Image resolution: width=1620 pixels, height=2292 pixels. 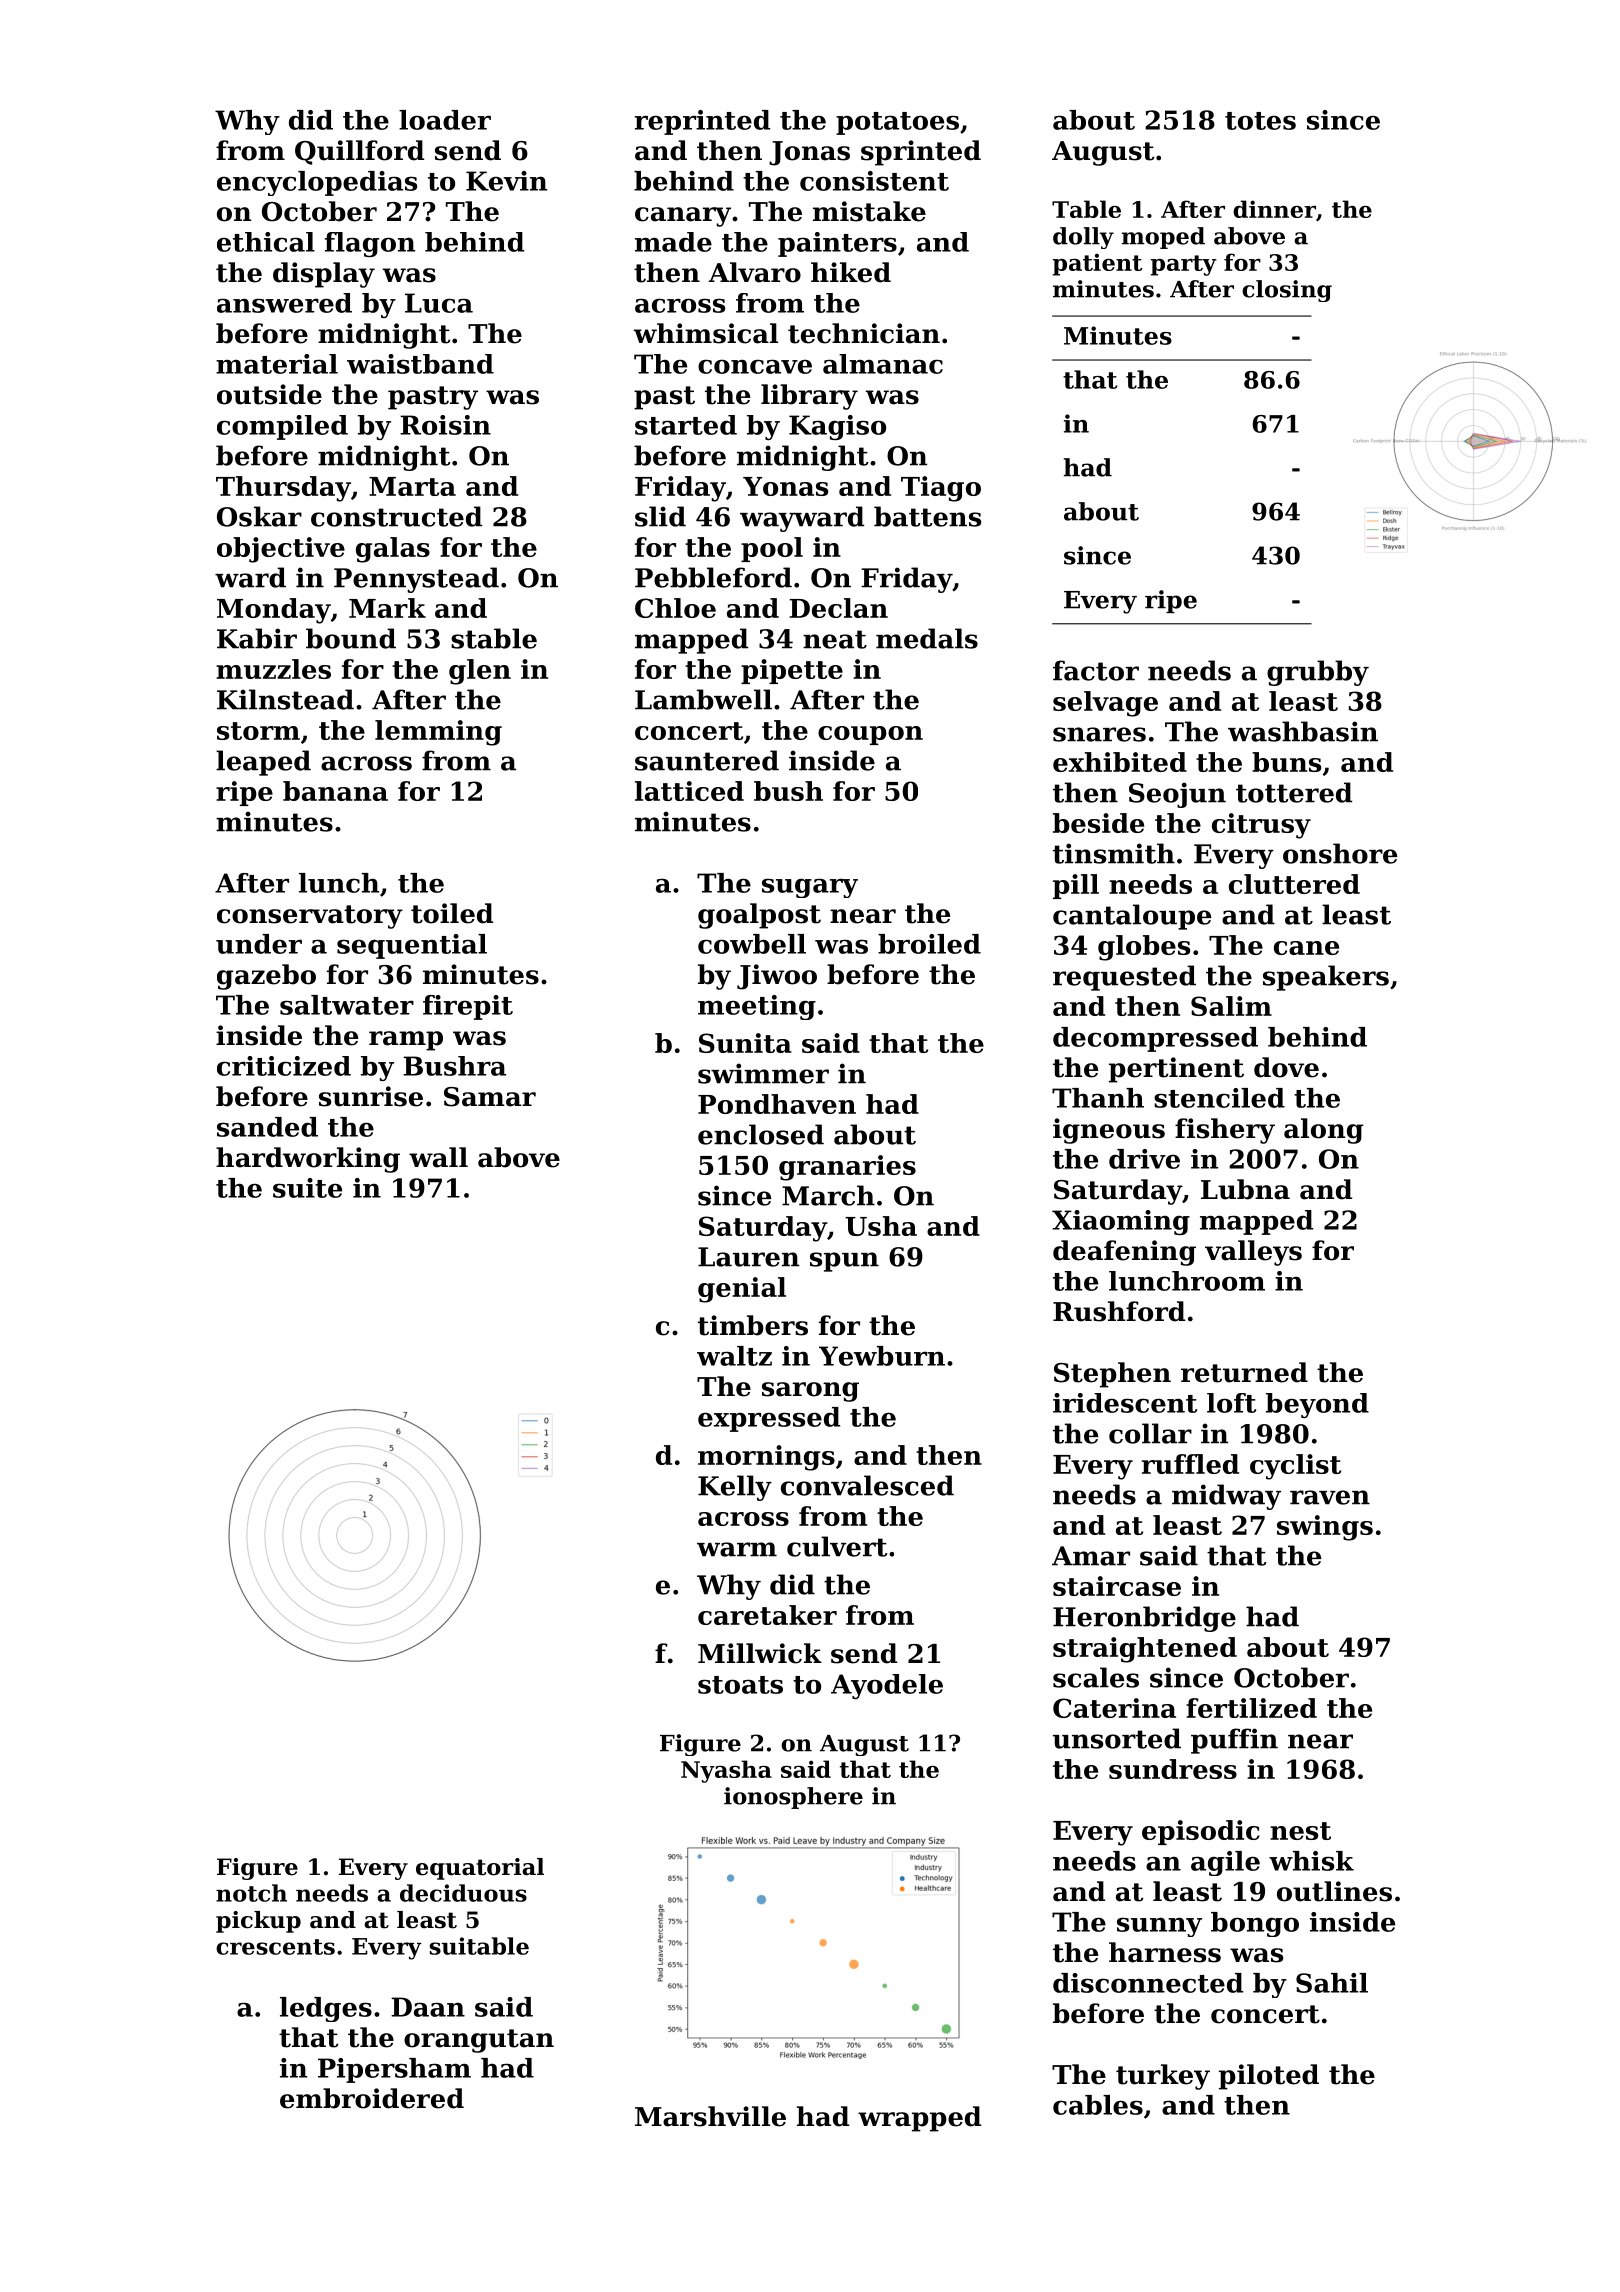 What do you see at coordinates (1117, 1586) in the screenshot?
I see `staircase` at bounding box center [1117, 1586].
